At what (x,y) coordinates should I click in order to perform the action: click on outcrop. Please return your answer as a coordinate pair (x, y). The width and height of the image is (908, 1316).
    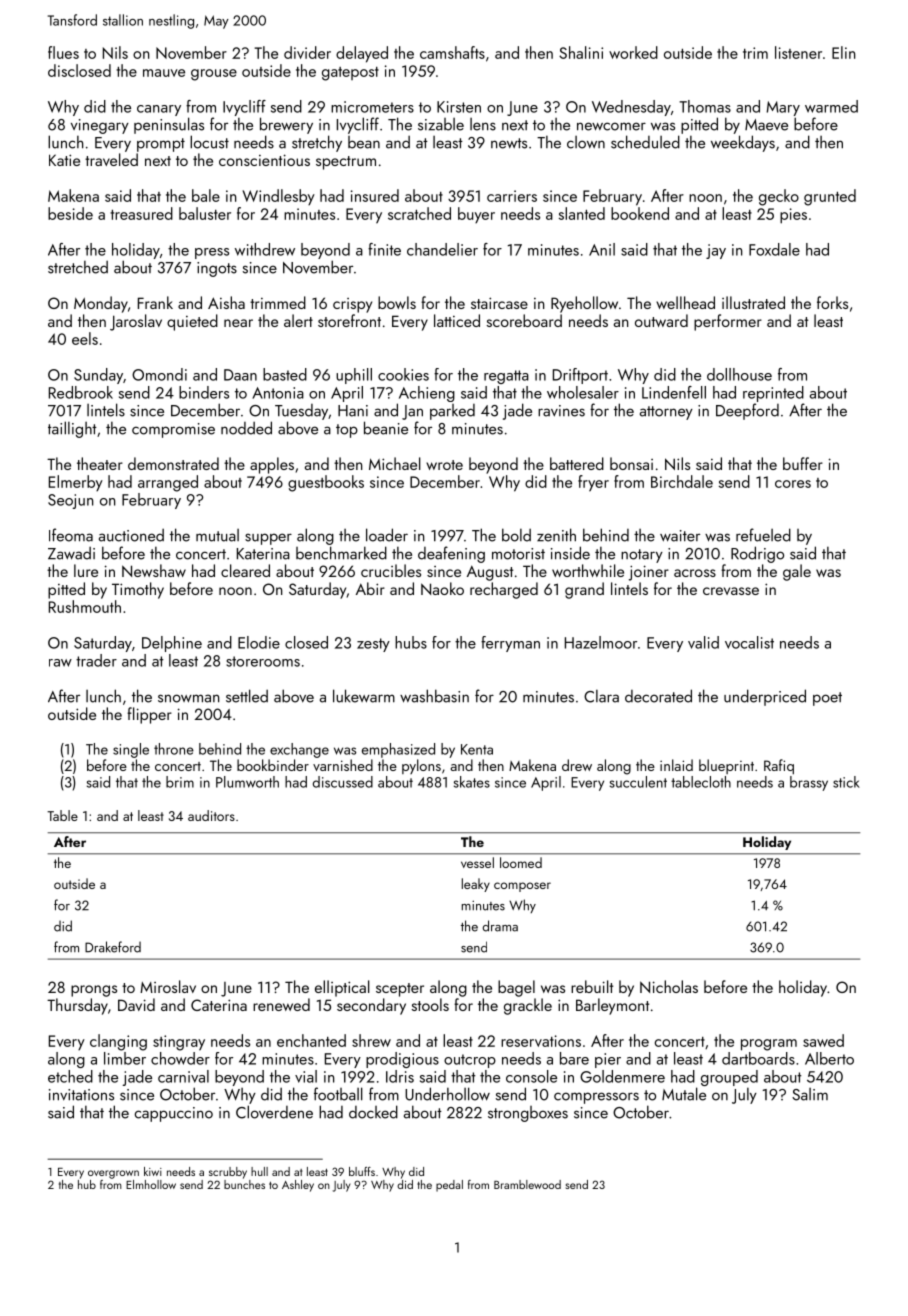
    Looking at the image, I should click on (470, 1061).
